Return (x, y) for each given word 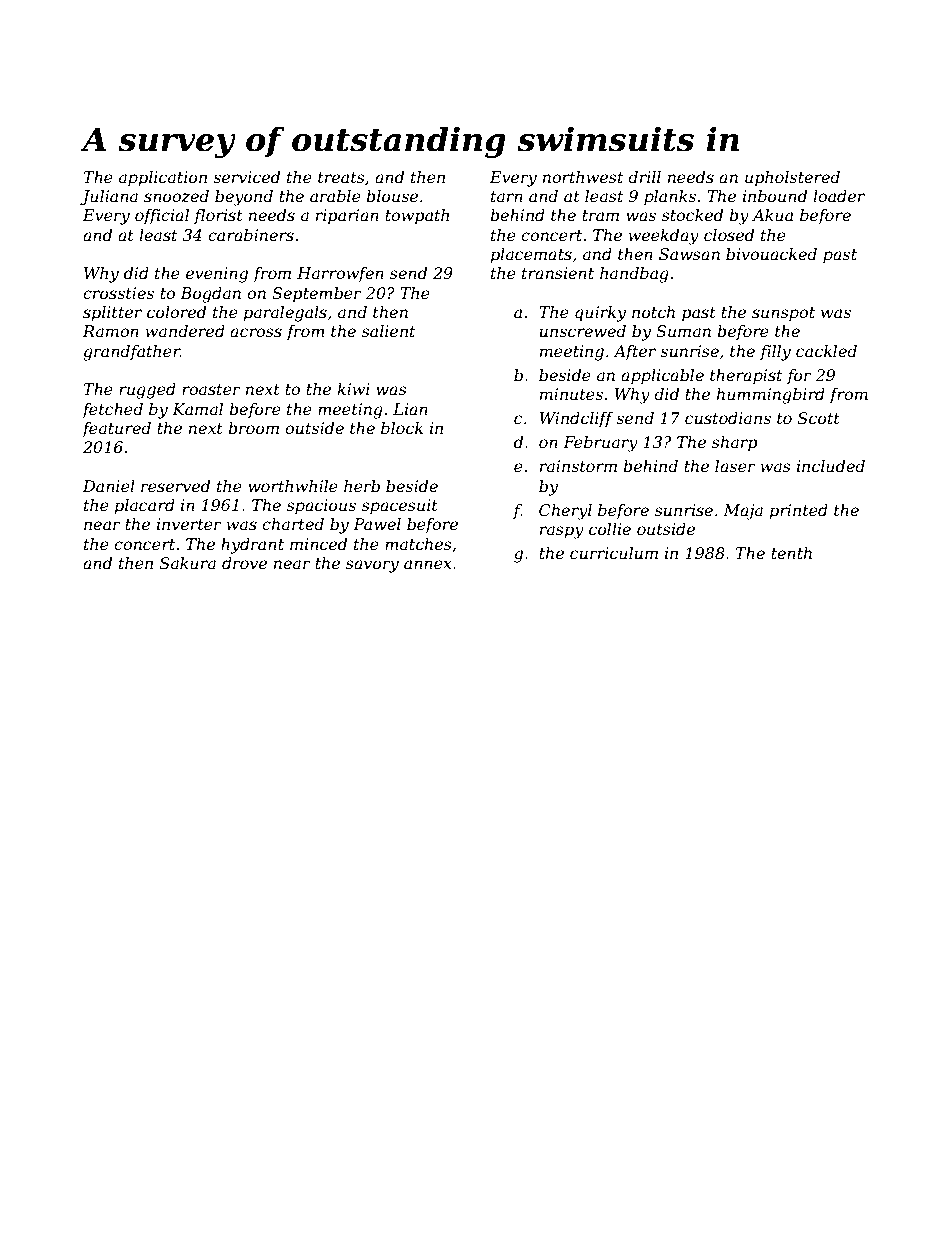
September (317, 295)
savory (372, 566)
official (162, 217)
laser (735, 466)
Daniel (109, 486)
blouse (392, 196)
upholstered (792, 179)
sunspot (783, 314)
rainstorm (578, 466)
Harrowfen (340, 275)
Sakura (188, 563)
